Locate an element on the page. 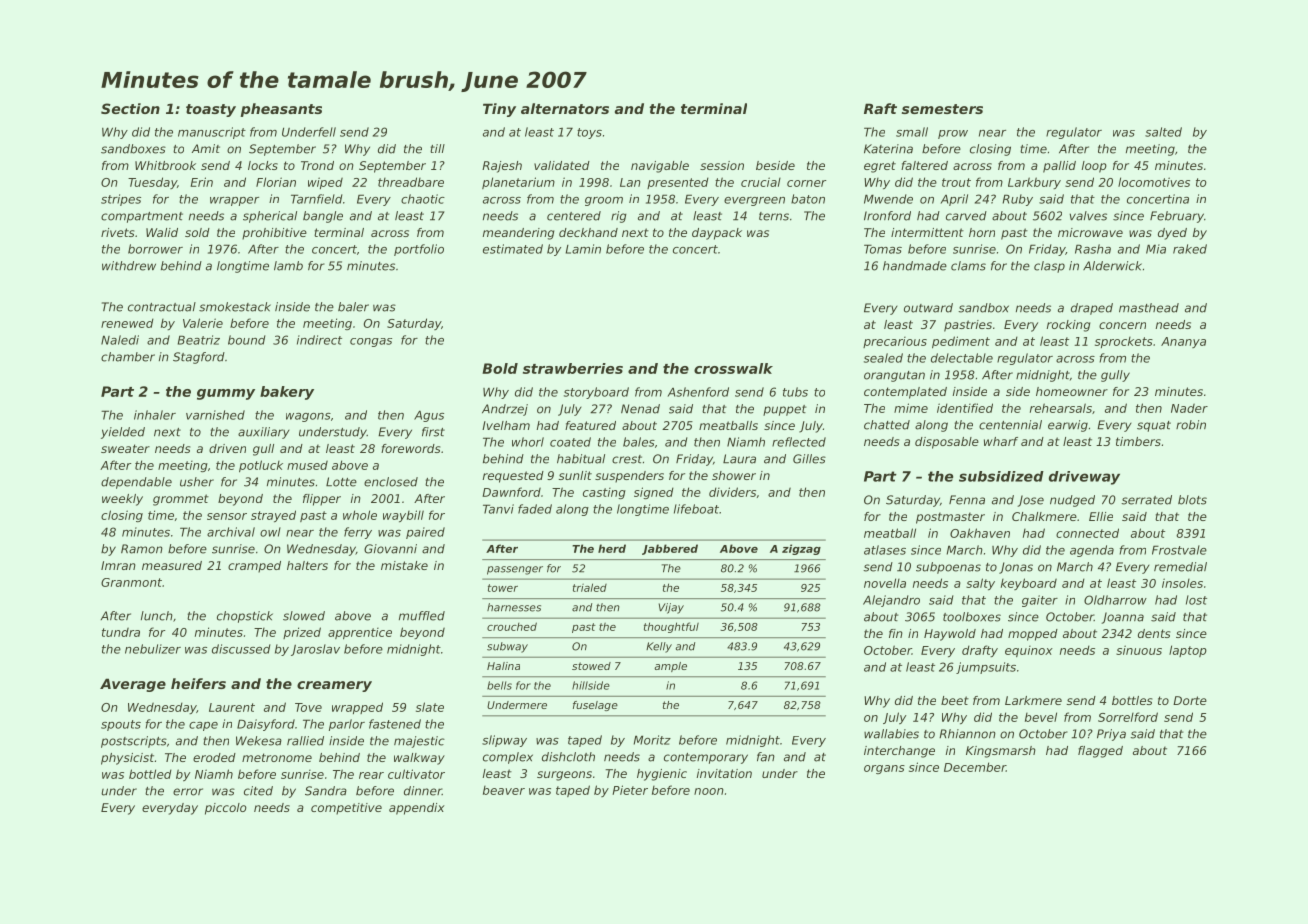 The height and width of the image is (924, 1308). remedial is located at coordinates (1180, 567).
